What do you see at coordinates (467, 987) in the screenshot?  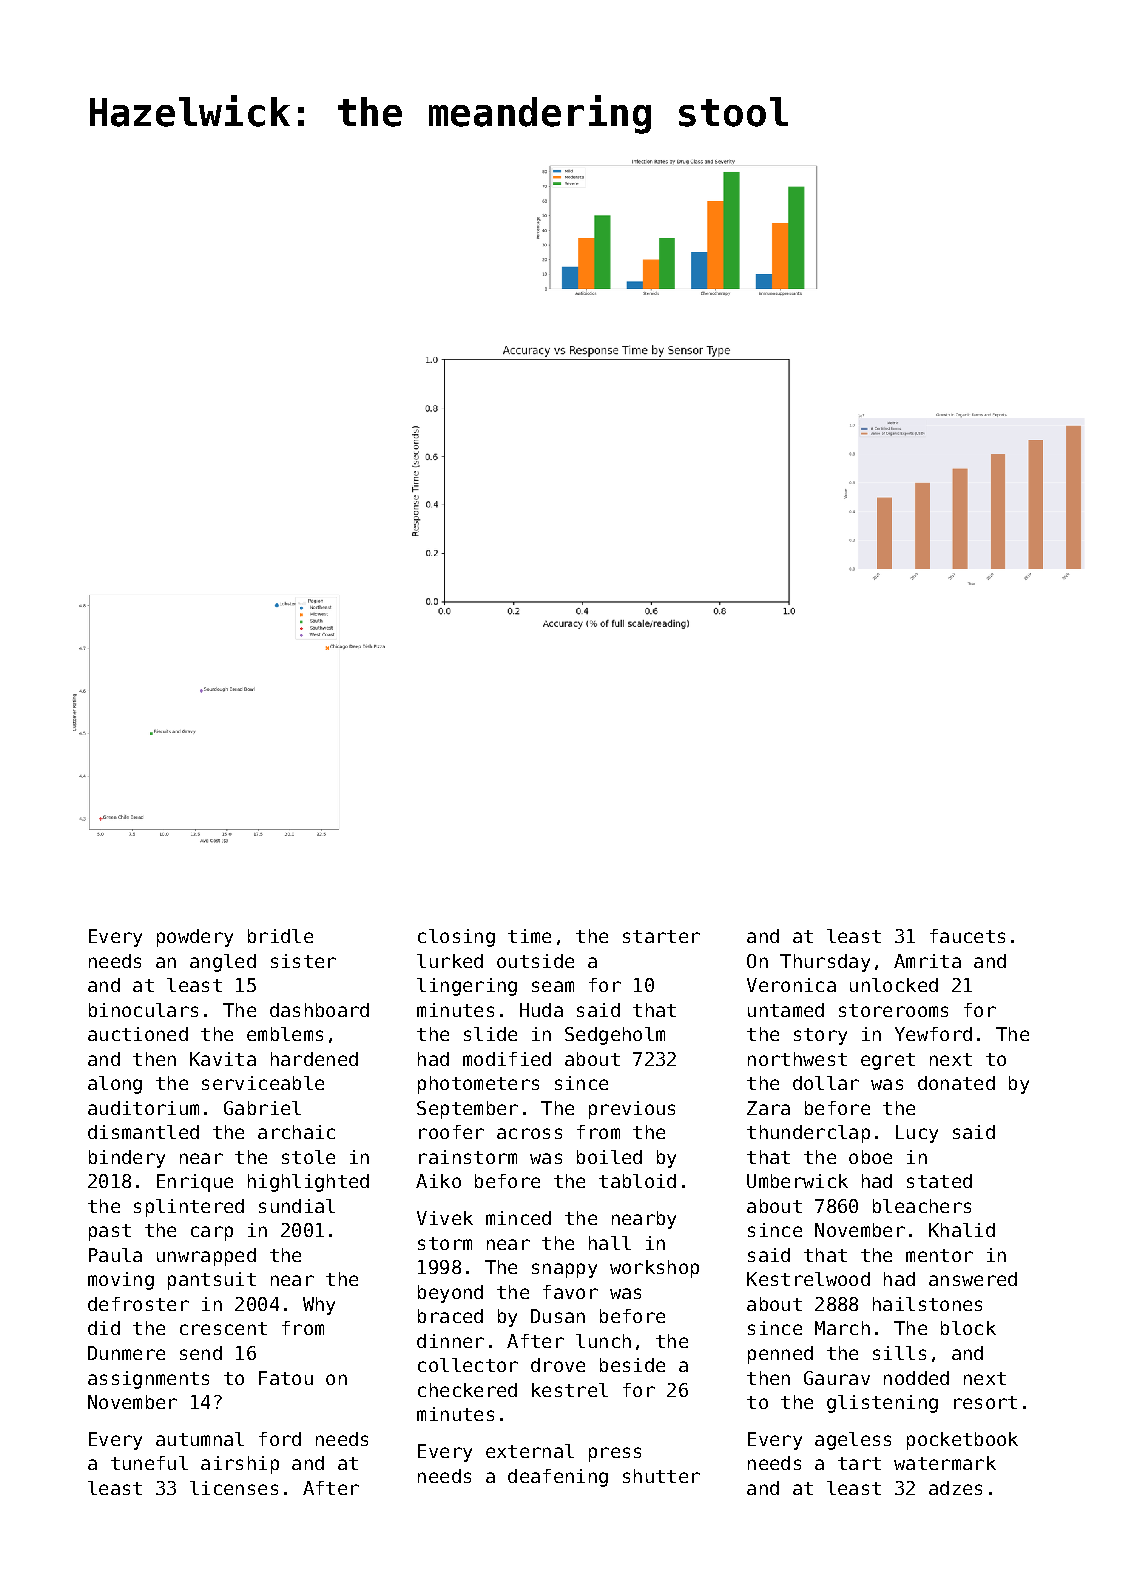 I see `lingering` at bounding box center [467, 987].
